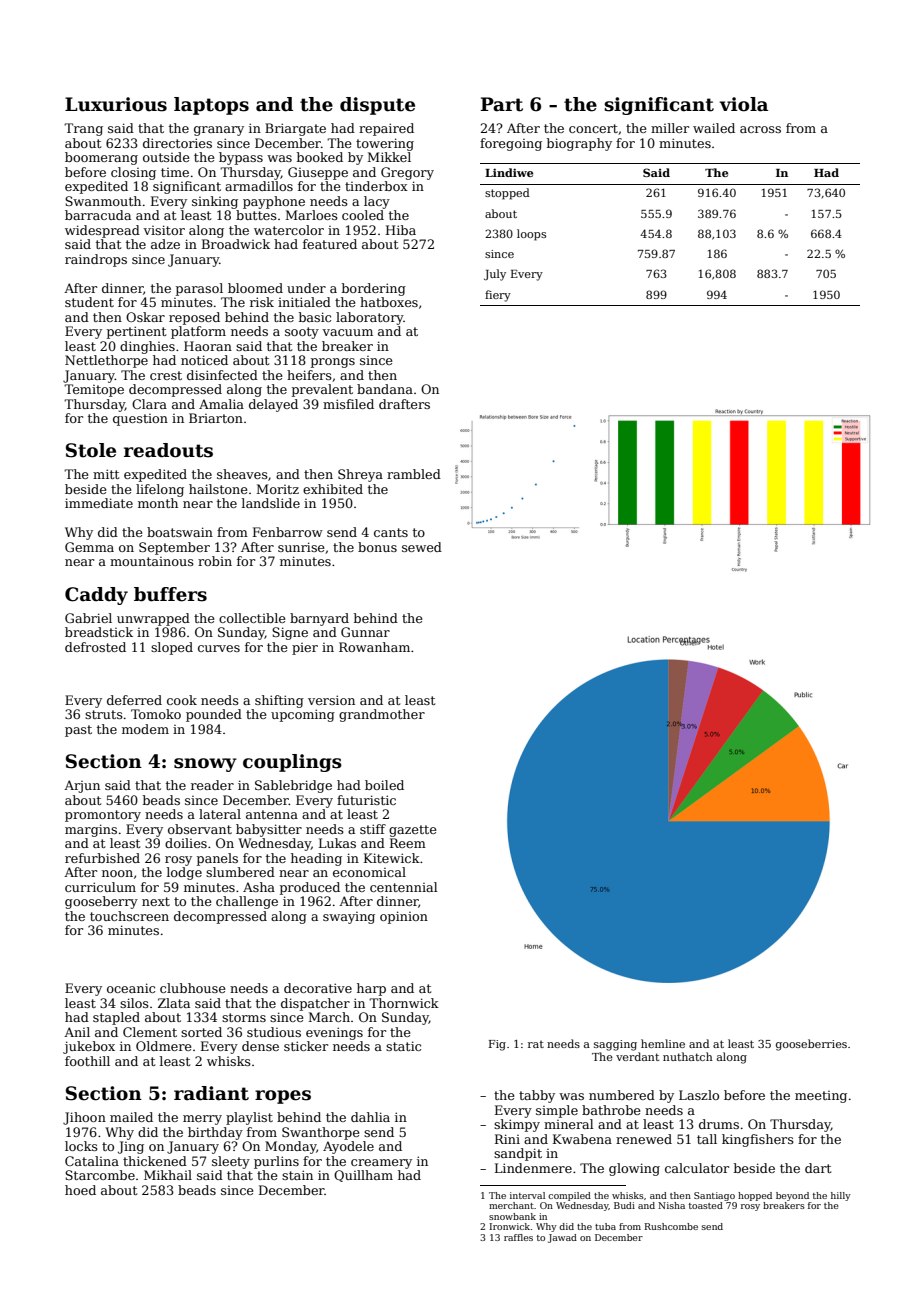 The image size is (924, 1308). Describe the element at coordinates (422, 547) in the image. I see `sewed` at that location.
